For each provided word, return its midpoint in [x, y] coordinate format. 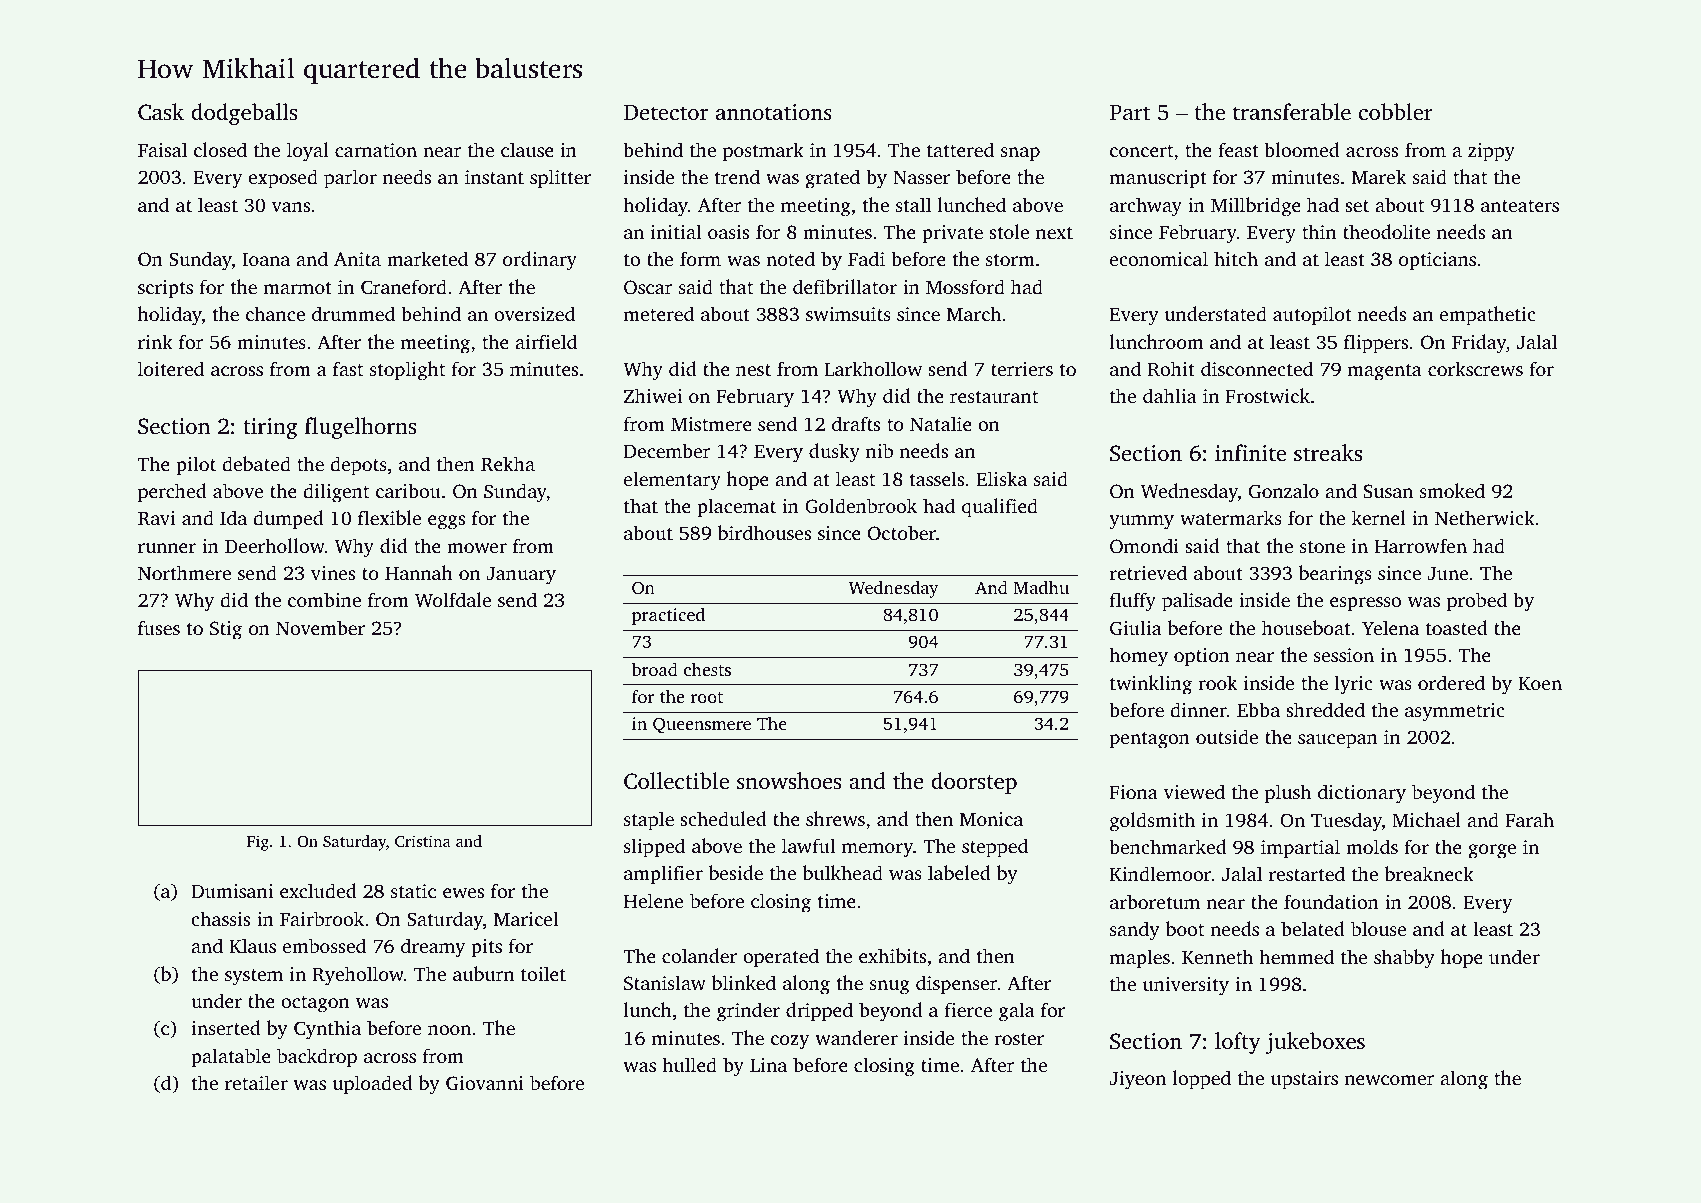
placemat [736, 508]
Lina [768, 1065]
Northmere [184, 572]
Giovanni [484, 1083]
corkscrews [1475, 368]
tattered [960, 149]
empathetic [1488, 316]
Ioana [266, 259]
